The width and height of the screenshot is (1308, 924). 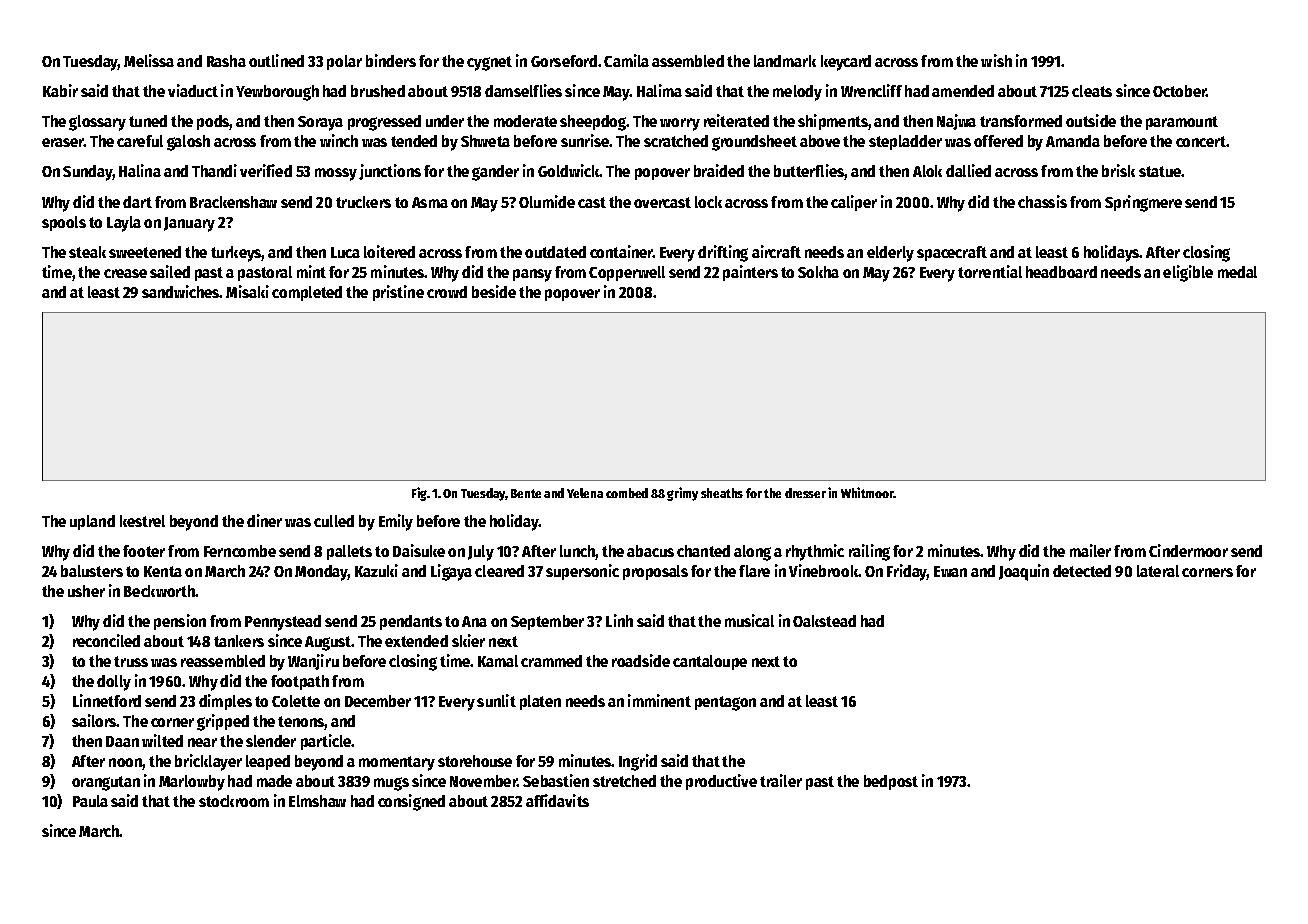 What do you see at coordinates (92, 571) in the screenshot?
I see `balusters` at bounding box center [92, 571].
